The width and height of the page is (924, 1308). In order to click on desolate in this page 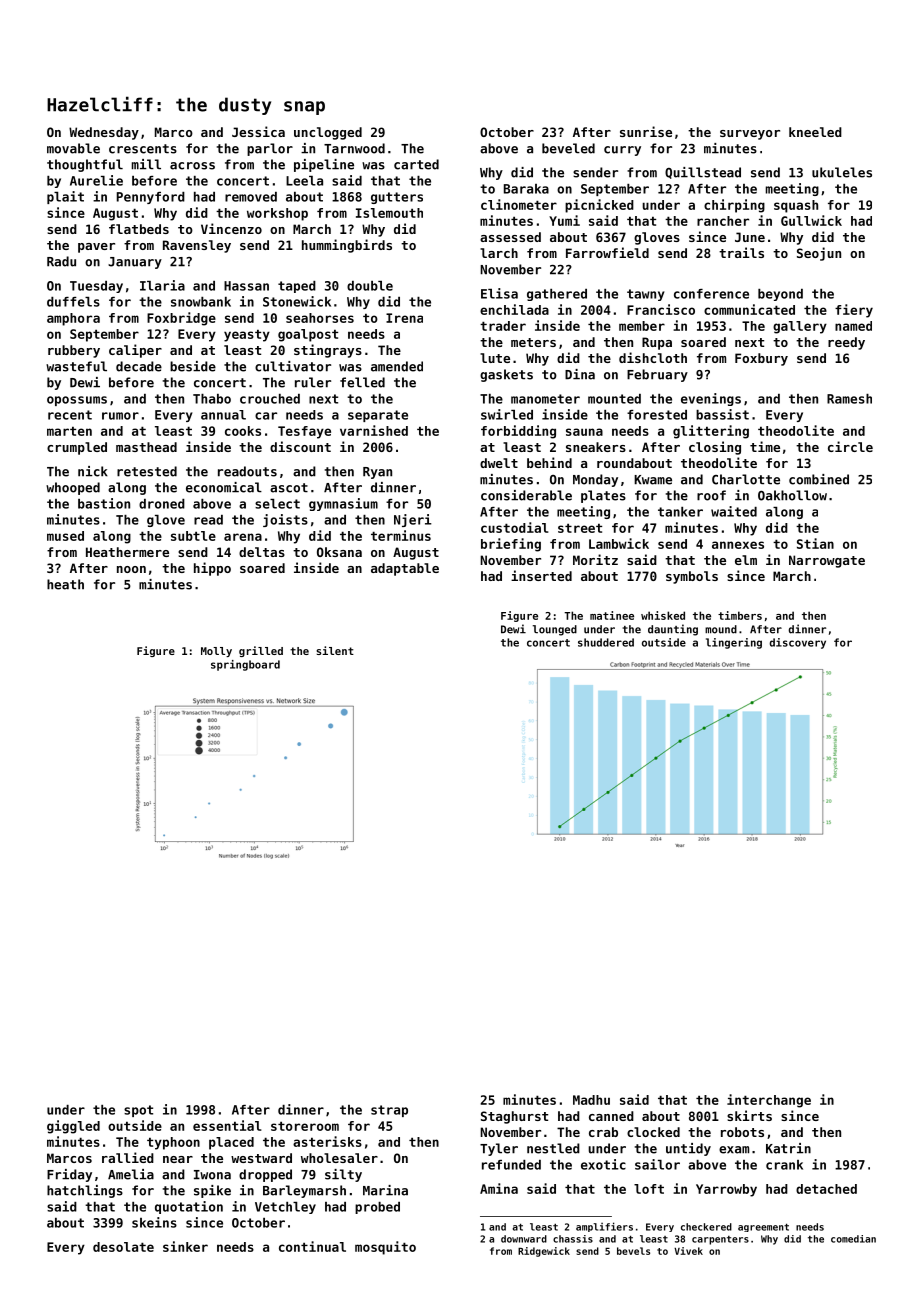, I will do `click(123, 1247)`.
